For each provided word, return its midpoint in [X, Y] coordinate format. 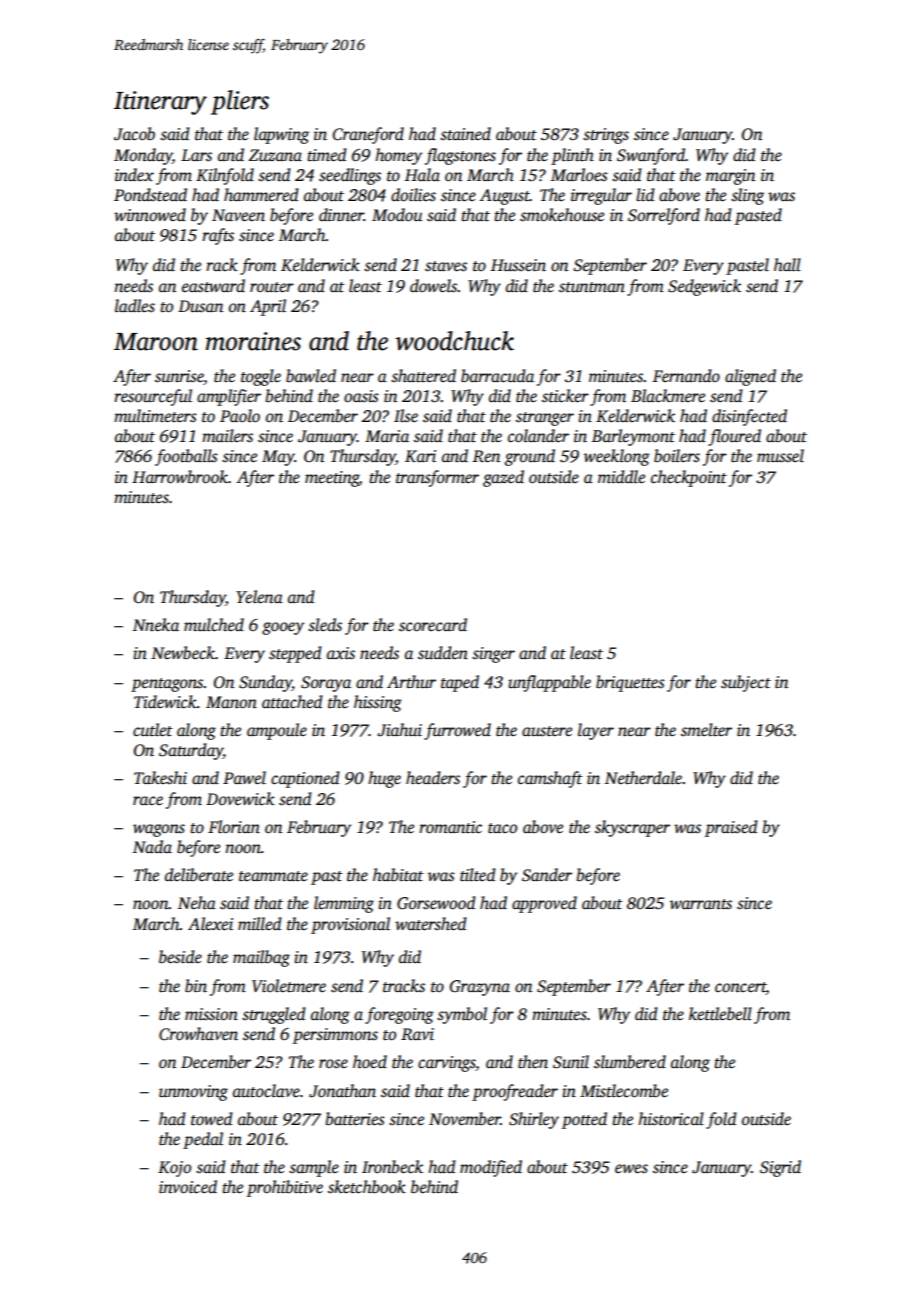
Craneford [368, 135]
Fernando [686, 375]
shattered [423, 376]
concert [740, 987]
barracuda [497, 375]
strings [606, 136]
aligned [750, 377]
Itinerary [160, 103]
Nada [152, 846]
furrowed [457, 731]
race [148, 801]
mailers [227, 436]
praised [731, 828]
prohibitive [285, 1188]
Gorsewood [436, 903]
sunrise [179, 376]
